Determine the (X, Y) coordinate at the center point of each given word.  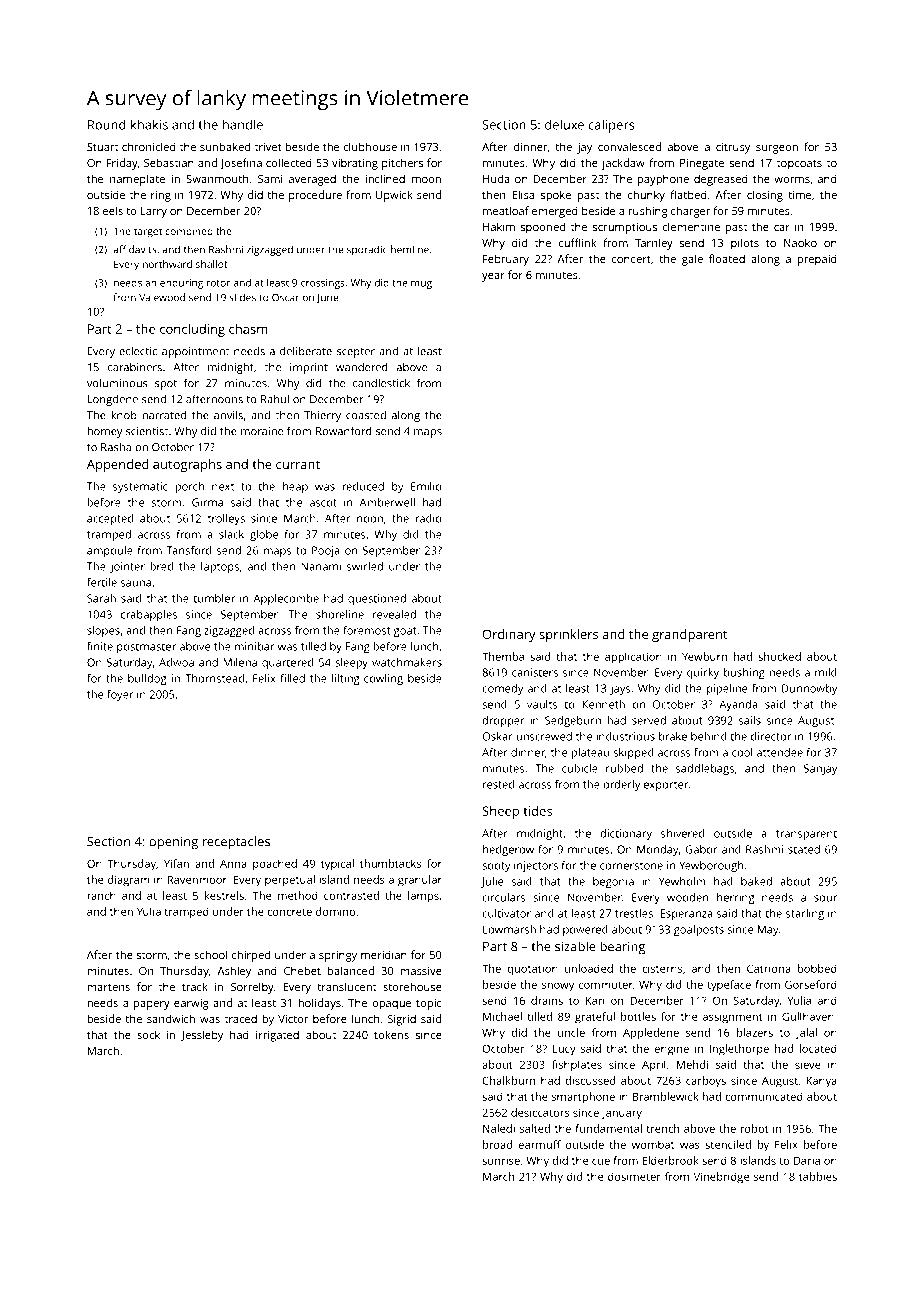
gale (692, 260)
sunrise (501, 1160)
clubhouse (370, 146)
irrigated (277, 1036)
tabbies (818, 1176)
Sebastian (169, 162)
